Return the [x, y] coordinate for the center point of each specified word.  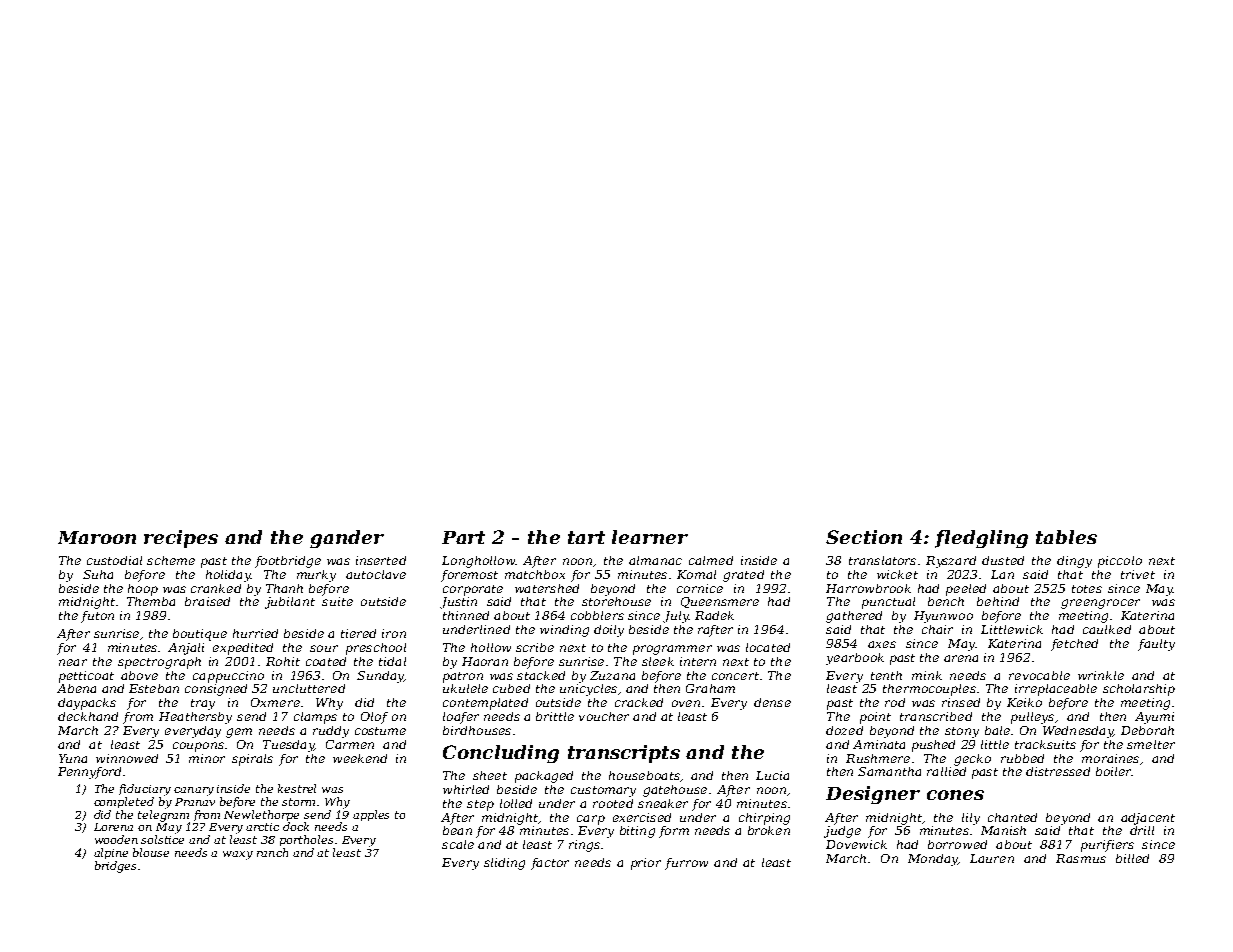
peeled [966, 590]
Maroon [97, 537]
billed [1132, 858]
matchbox [535, 574]
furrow [686, 864]
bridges [115, 867]
